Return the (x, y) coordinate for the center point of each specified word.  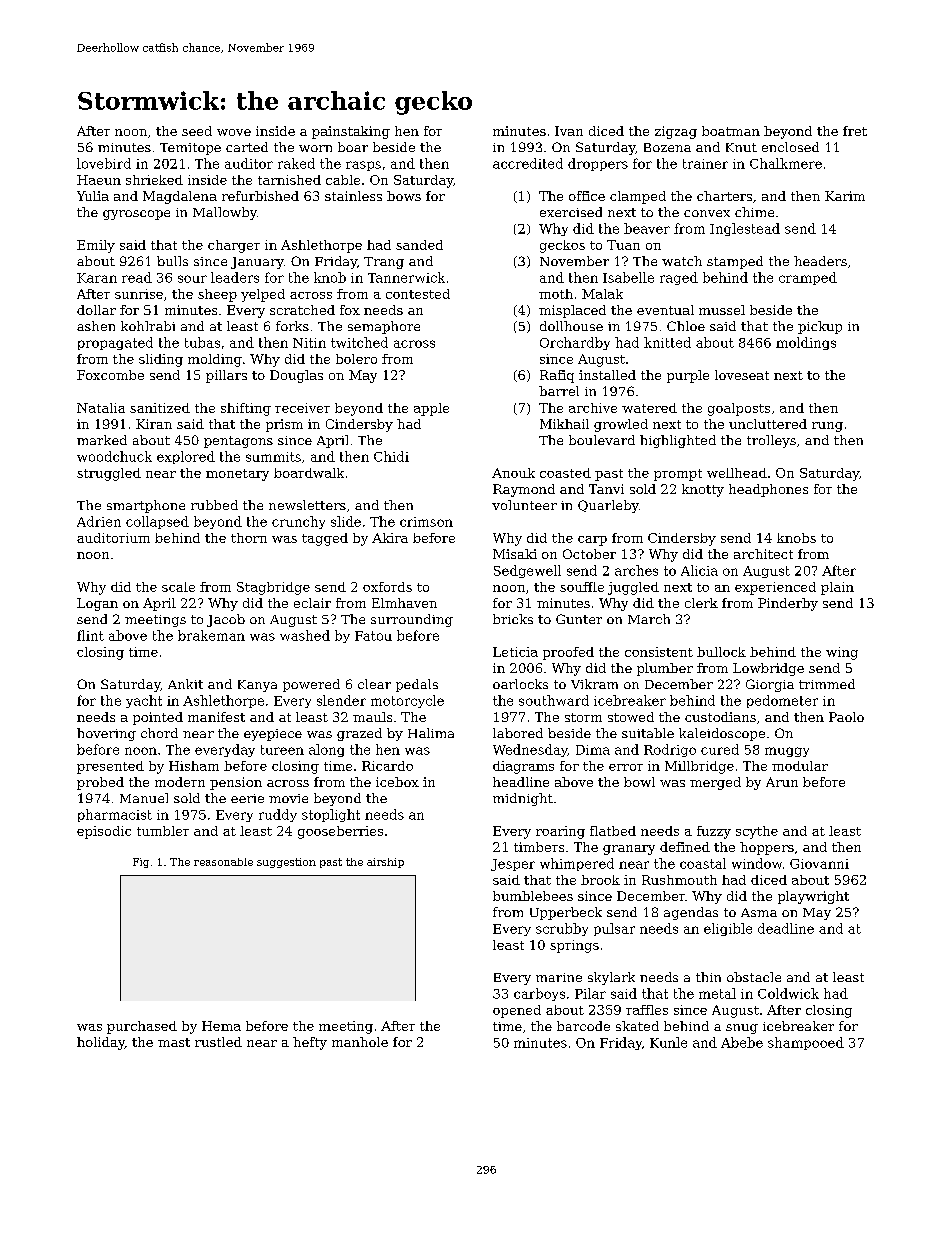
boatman (731, 131)
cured (720, 749)
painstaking (351, 132)
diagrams (523, 767)
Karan (97, 278)
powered (311, 685)
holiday (101, 1043)
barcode (583, 1026)
